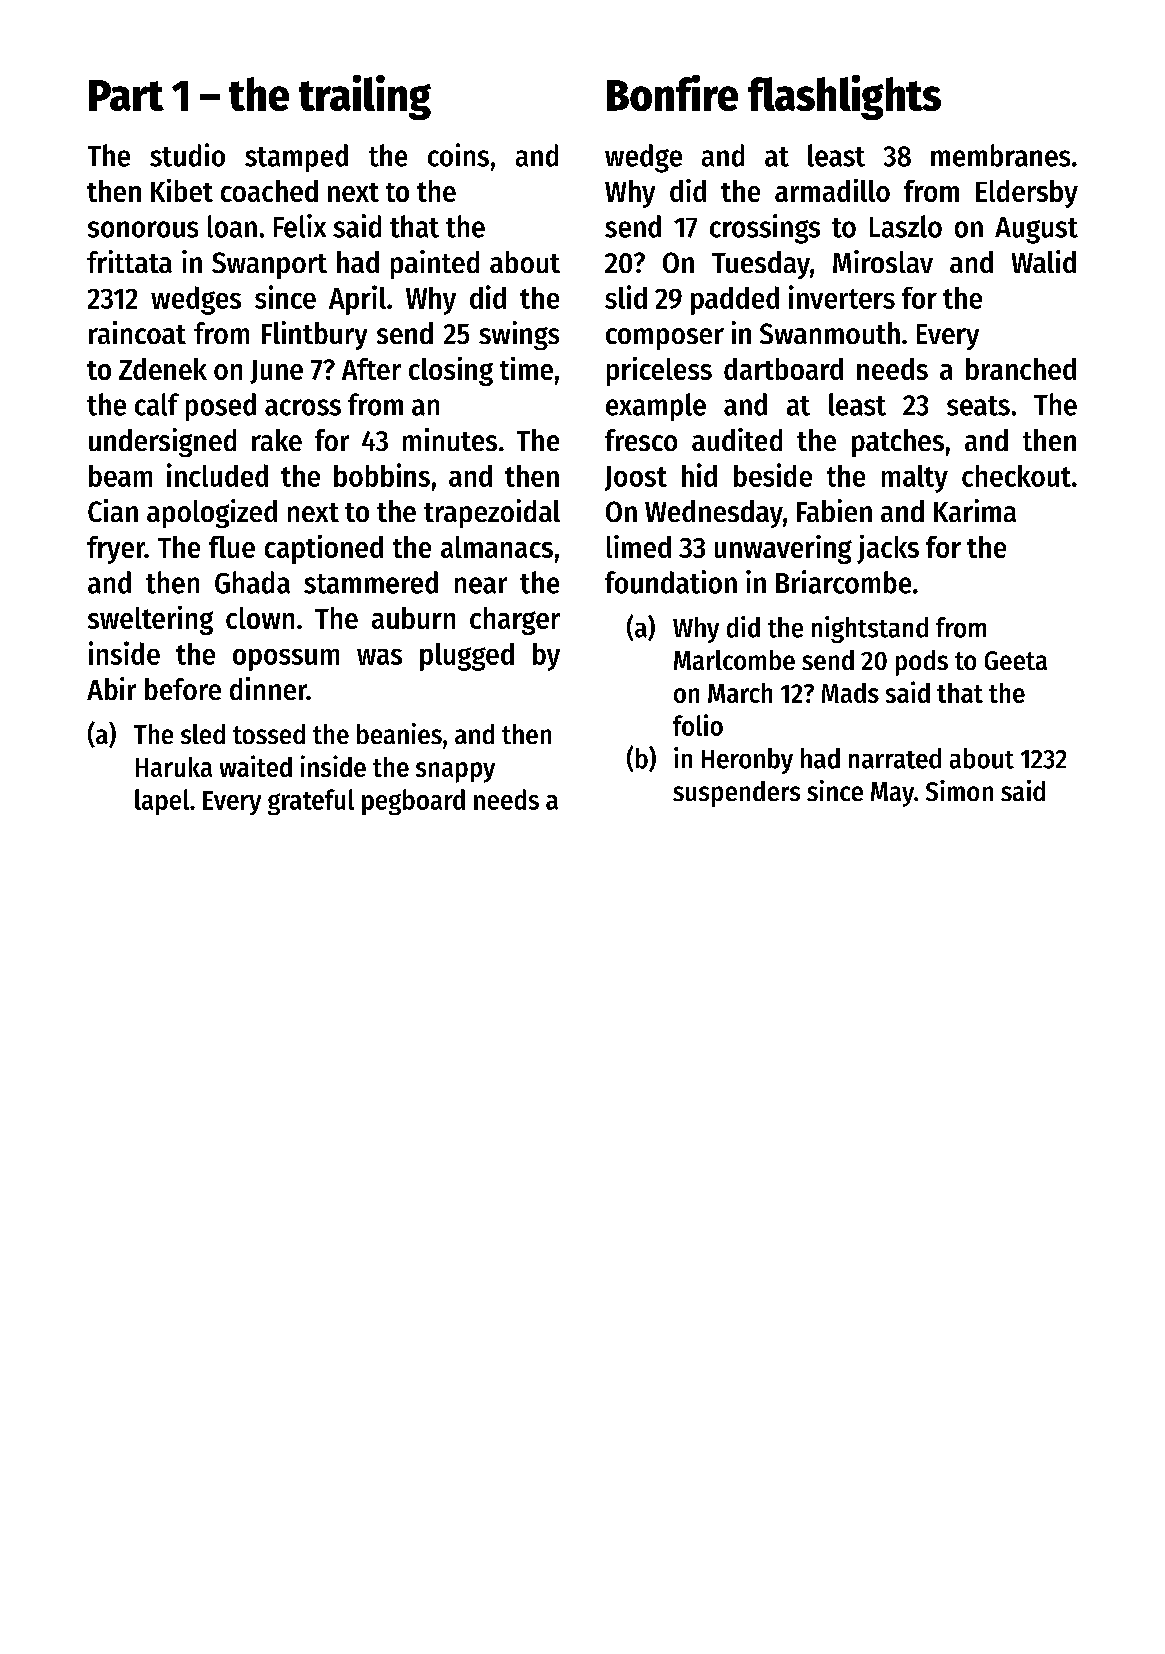 The height and width of the document is (1654, 1165). I want to click on membranes, so click(1000, 155).
